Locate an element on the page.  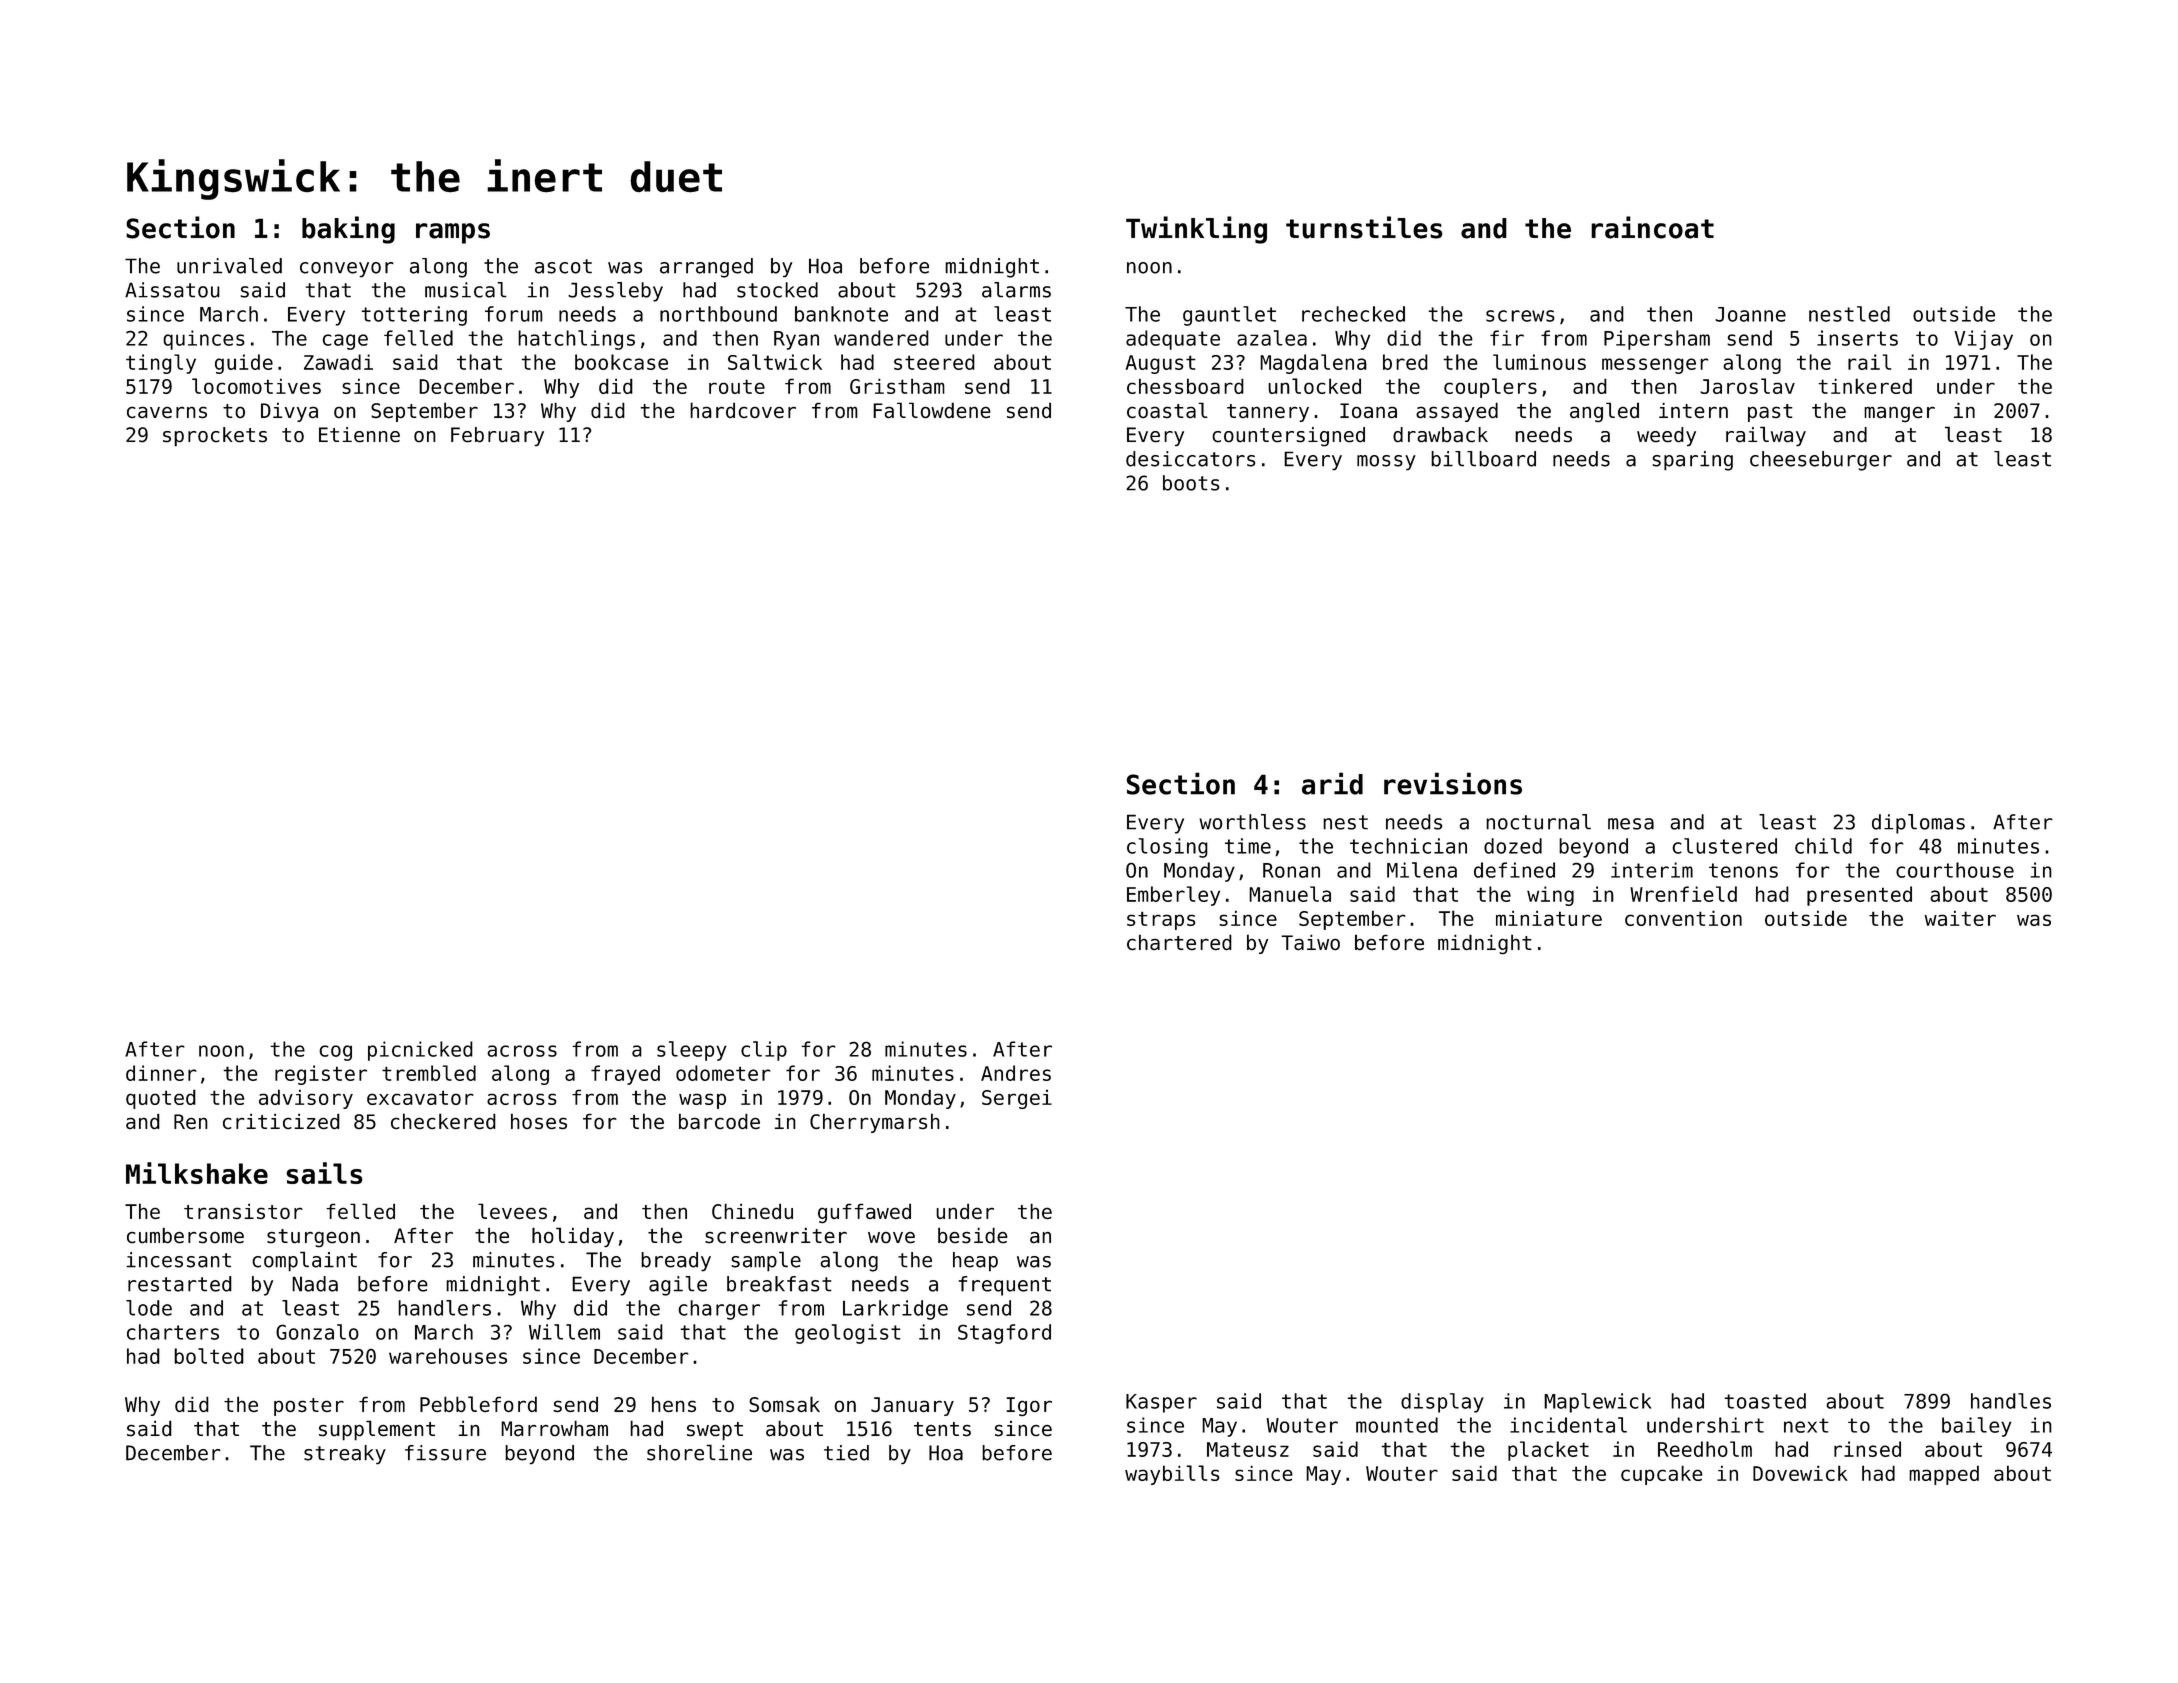
tingly is located at coordinates (161, 364).
